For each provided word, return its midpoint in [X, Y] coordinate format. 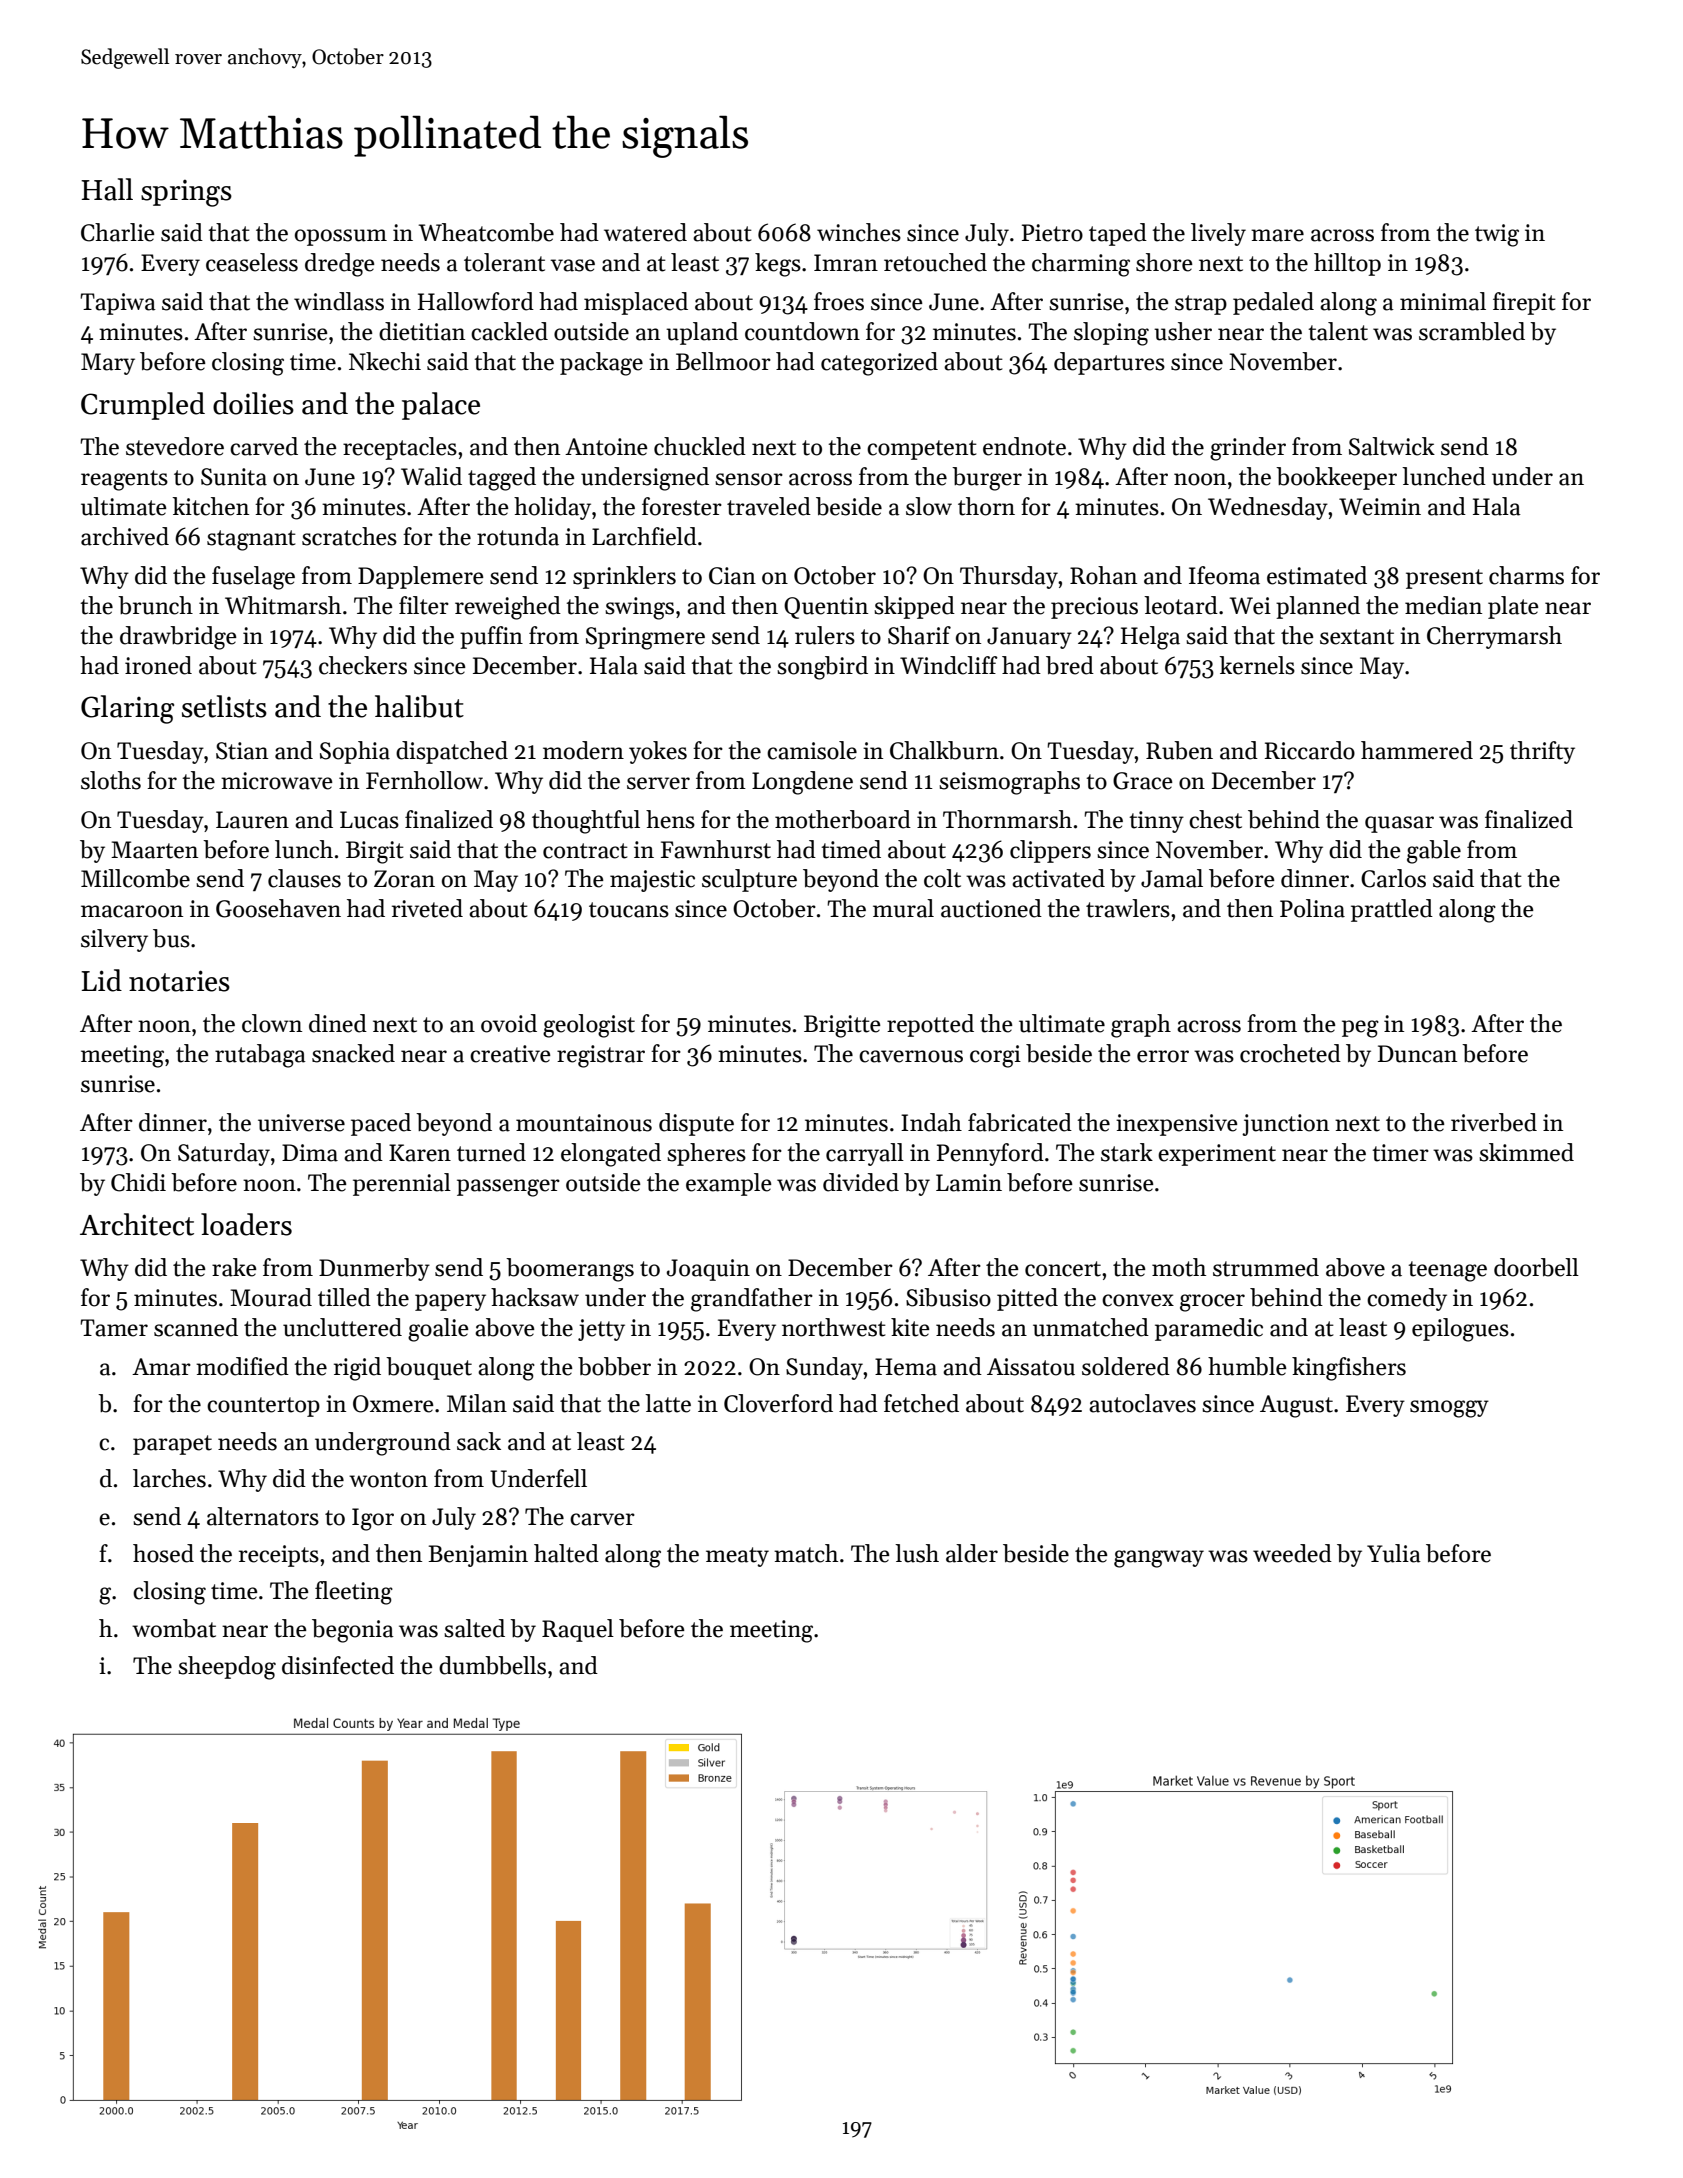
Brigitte [842, 1026]
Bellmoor [723, 361]
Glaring [127, 709]
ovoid [509, 1023]
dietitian [422, 331]
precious [1094, 608]
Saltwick [1392, 446]
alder [972, 1553]
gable [1434, 852]
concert [1063, 1269]
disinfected [338, 1665]
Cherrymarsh [1494, 637]
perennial [402, 1184]
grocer [1212, 1303]
